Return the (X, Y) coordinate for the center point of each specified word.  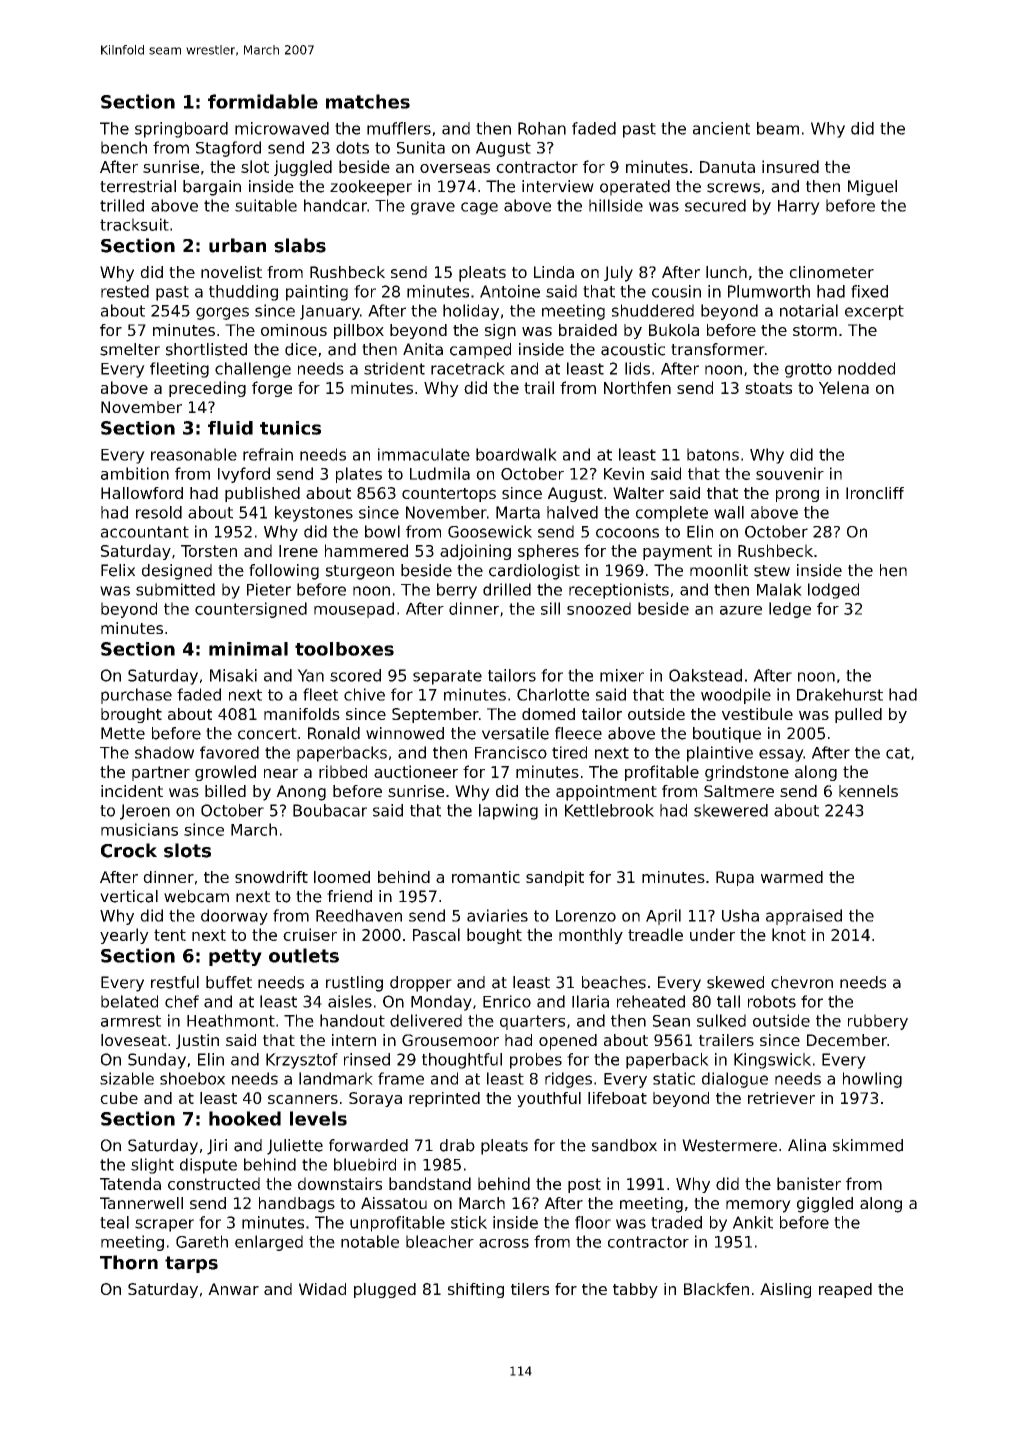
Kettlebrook (609, 810)
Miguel (872, 188)
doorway (234, 917)
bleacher (440, 1241)
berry (457, 591)
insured (790, 166)
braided (588, 330)
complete (672, 514)
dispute (208, 1166)
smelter (130, 349)
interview (558, 186)
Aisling (785, 1290)
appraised (804, 917)
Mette (123, 733)
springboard (181, 130)
